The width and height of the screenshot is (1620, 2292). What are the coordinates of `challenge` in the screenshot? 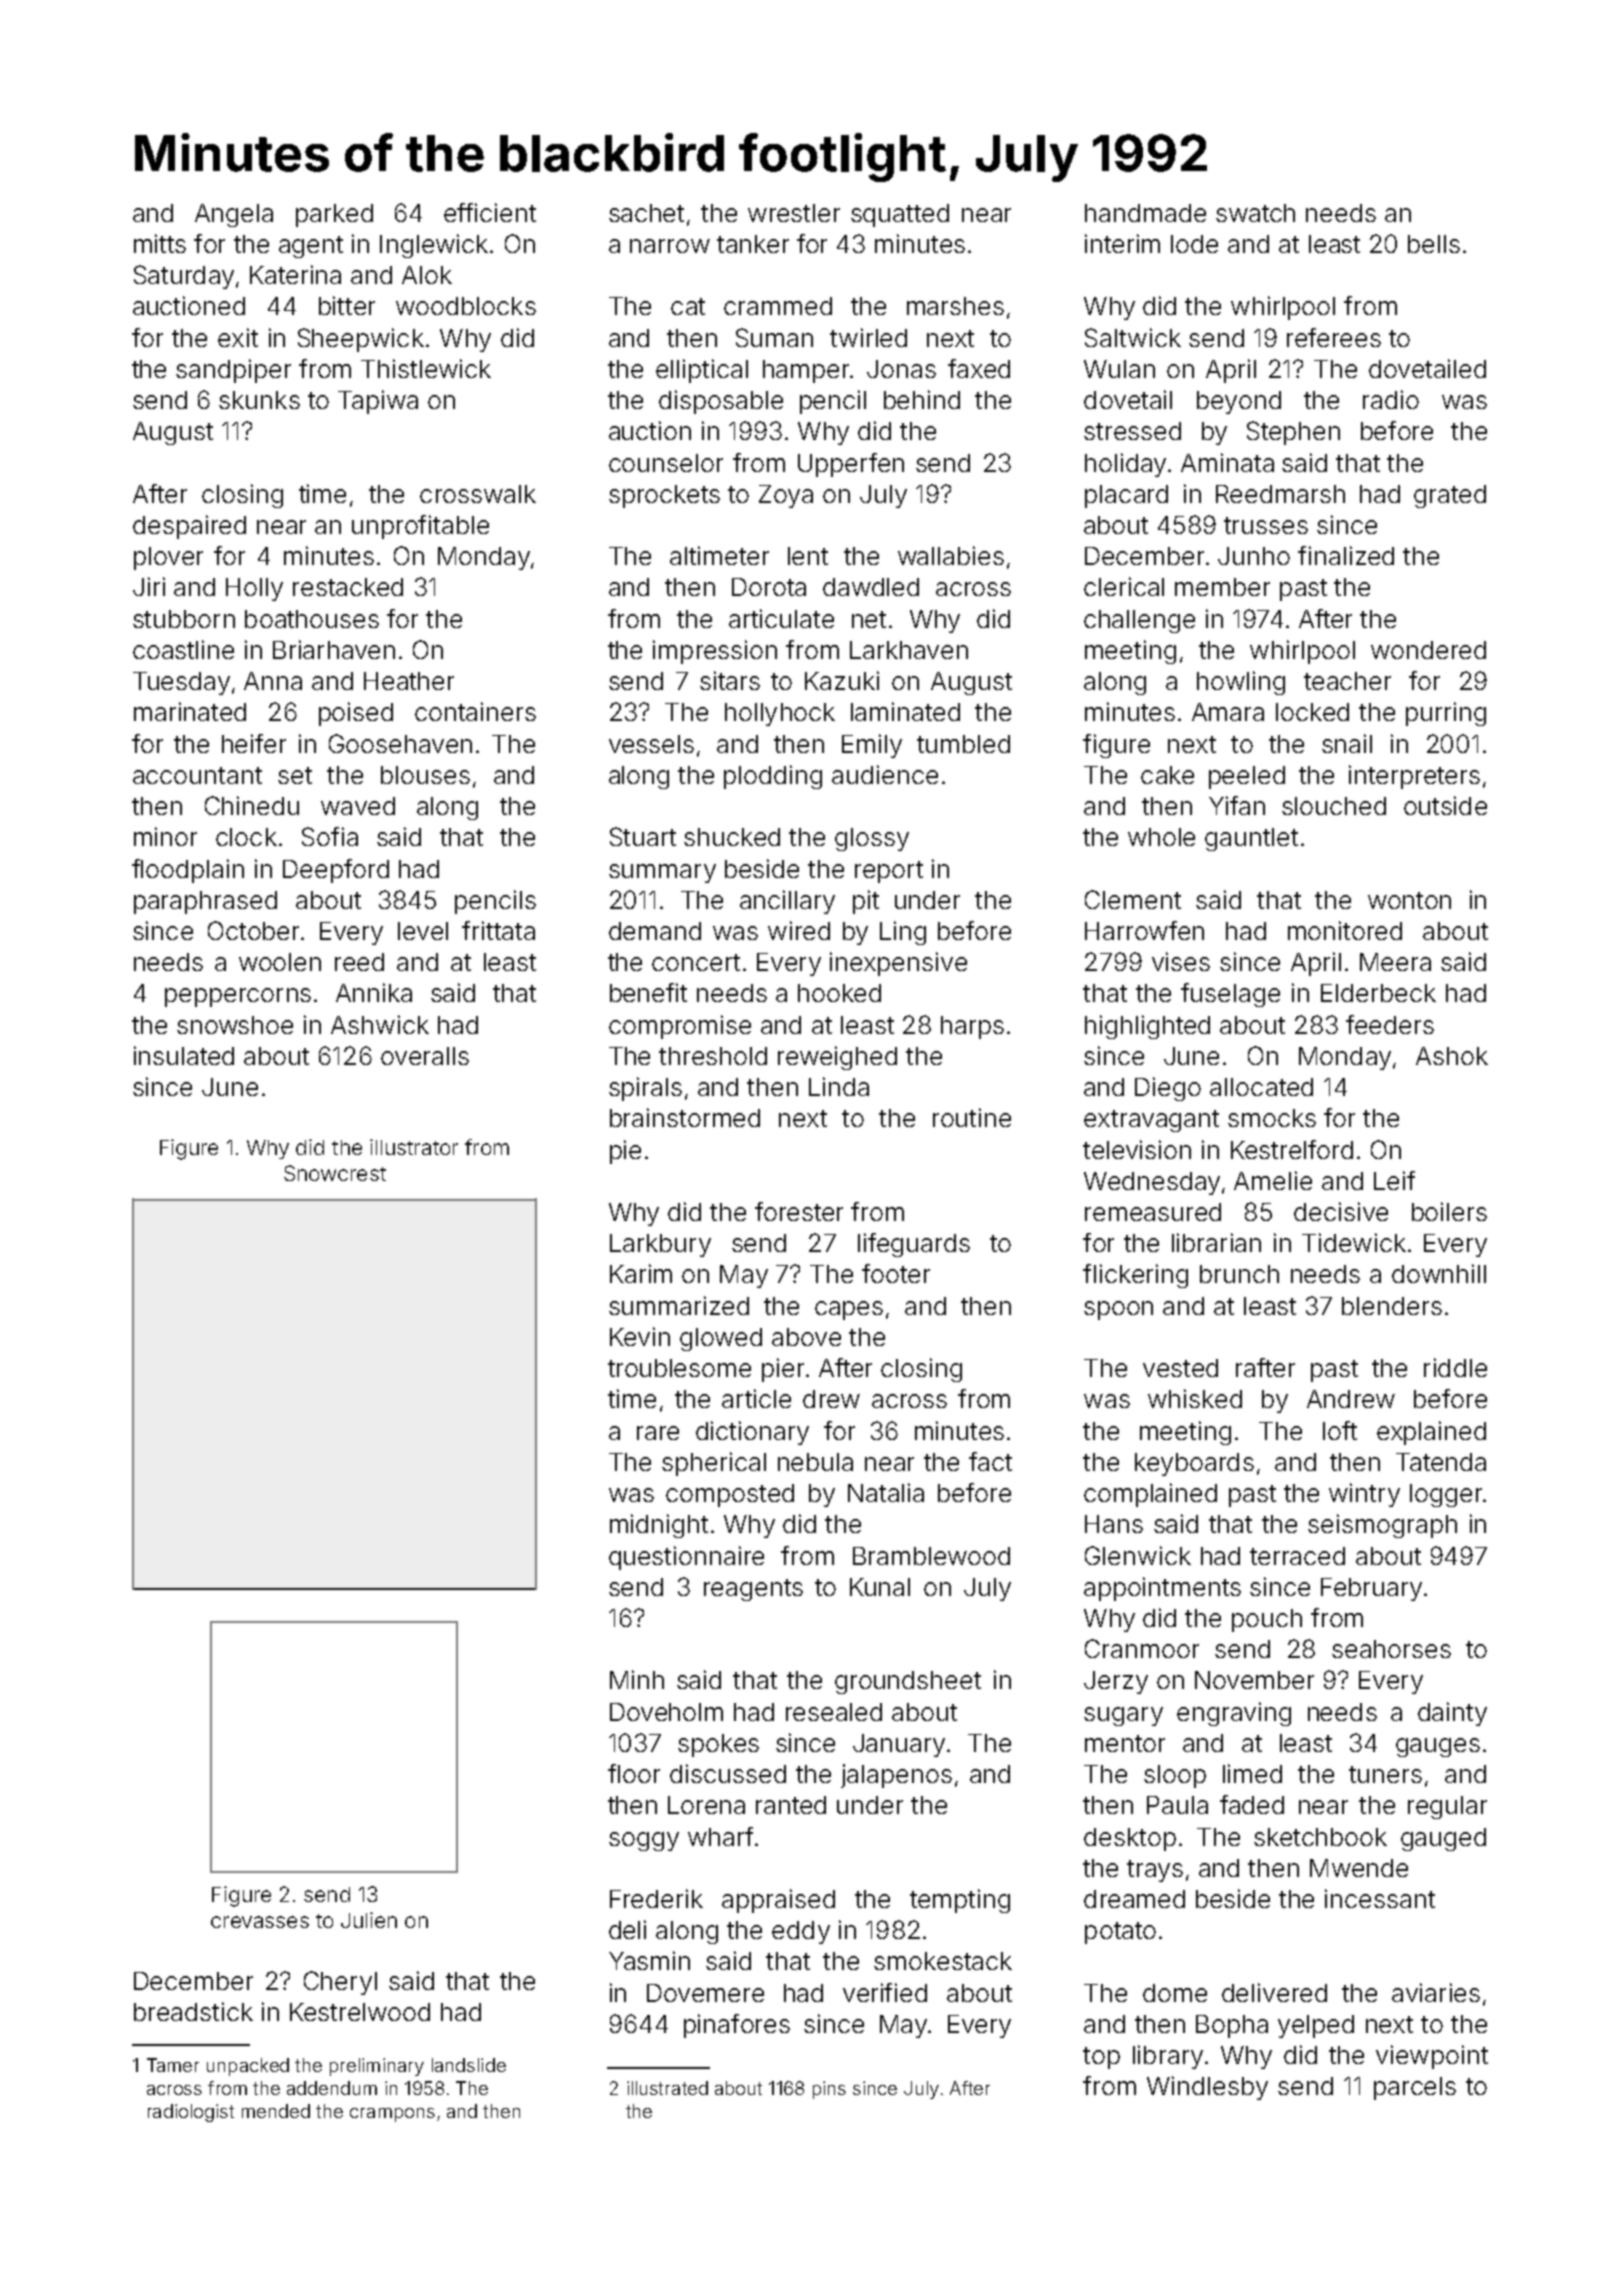 It's located at (1139, 621).
